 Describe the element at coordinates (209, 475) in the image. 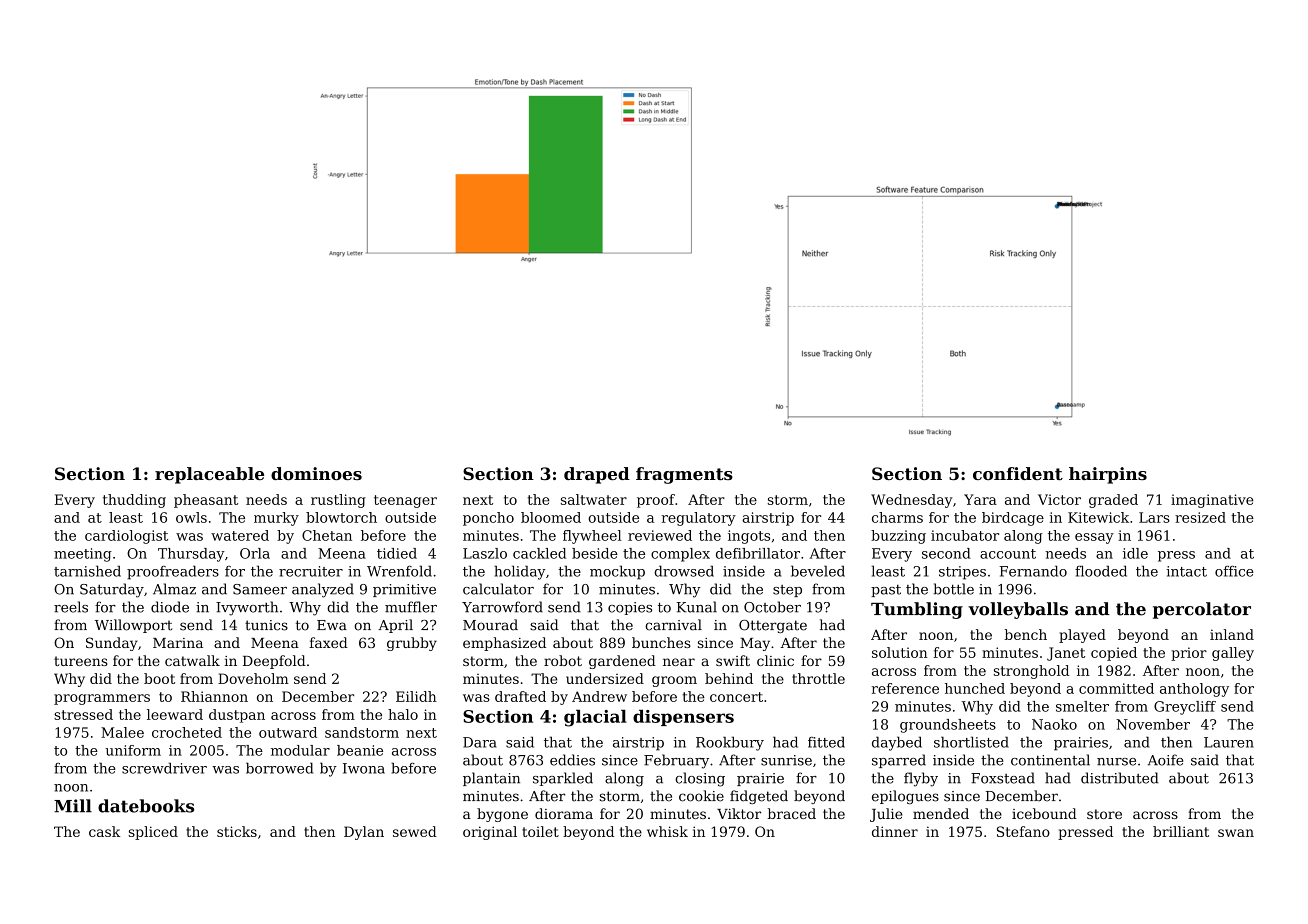

I see `replaceable` at that location.
